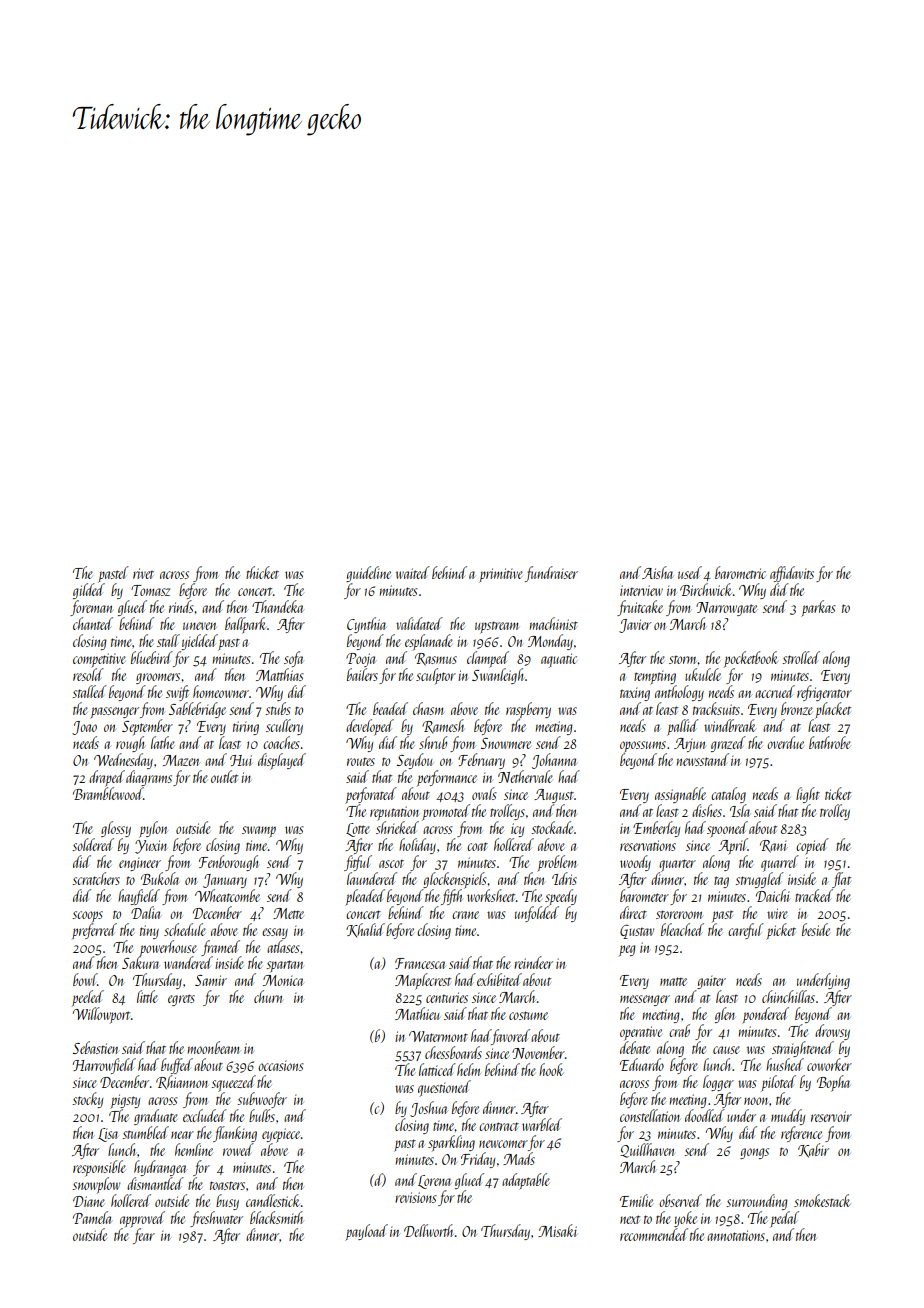 This screenshot has height=1308, width=924. What do you see at coordinates (728, 744) in the screenshot?
I see `grazed` at bounding box center [728, 744].
